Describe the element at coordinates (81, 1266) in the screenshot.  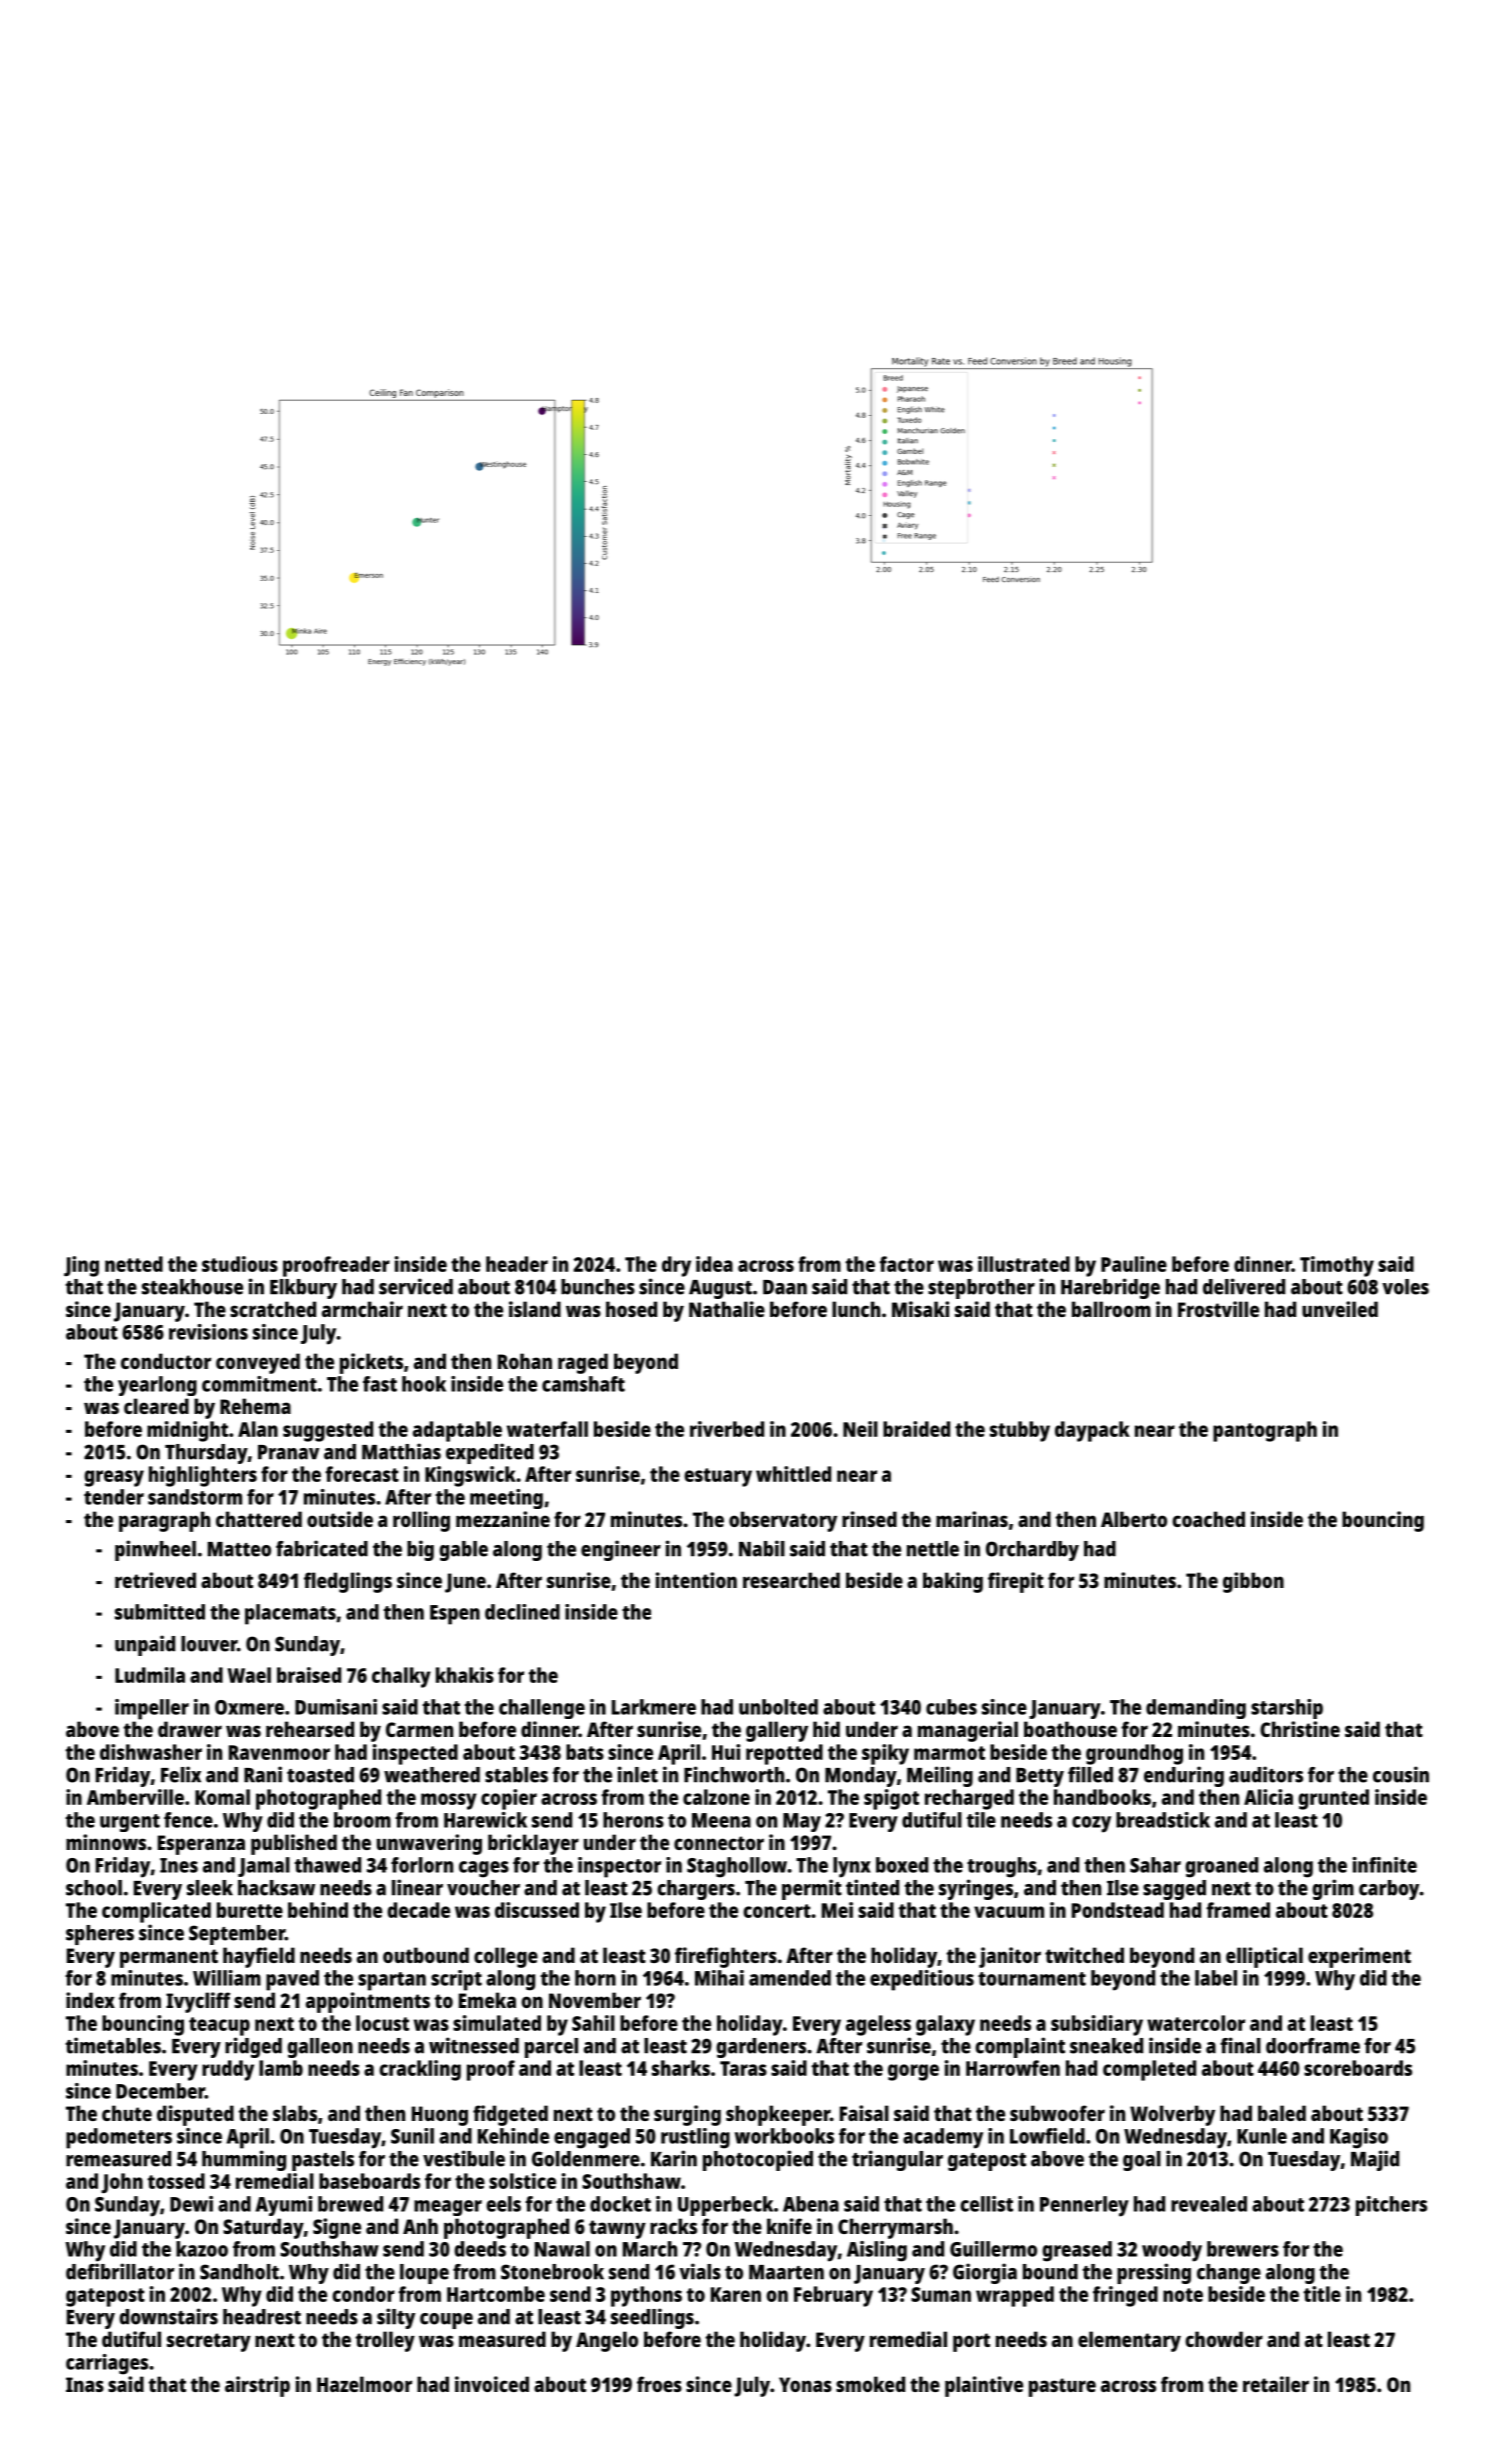
I see `Jing` at that location.
